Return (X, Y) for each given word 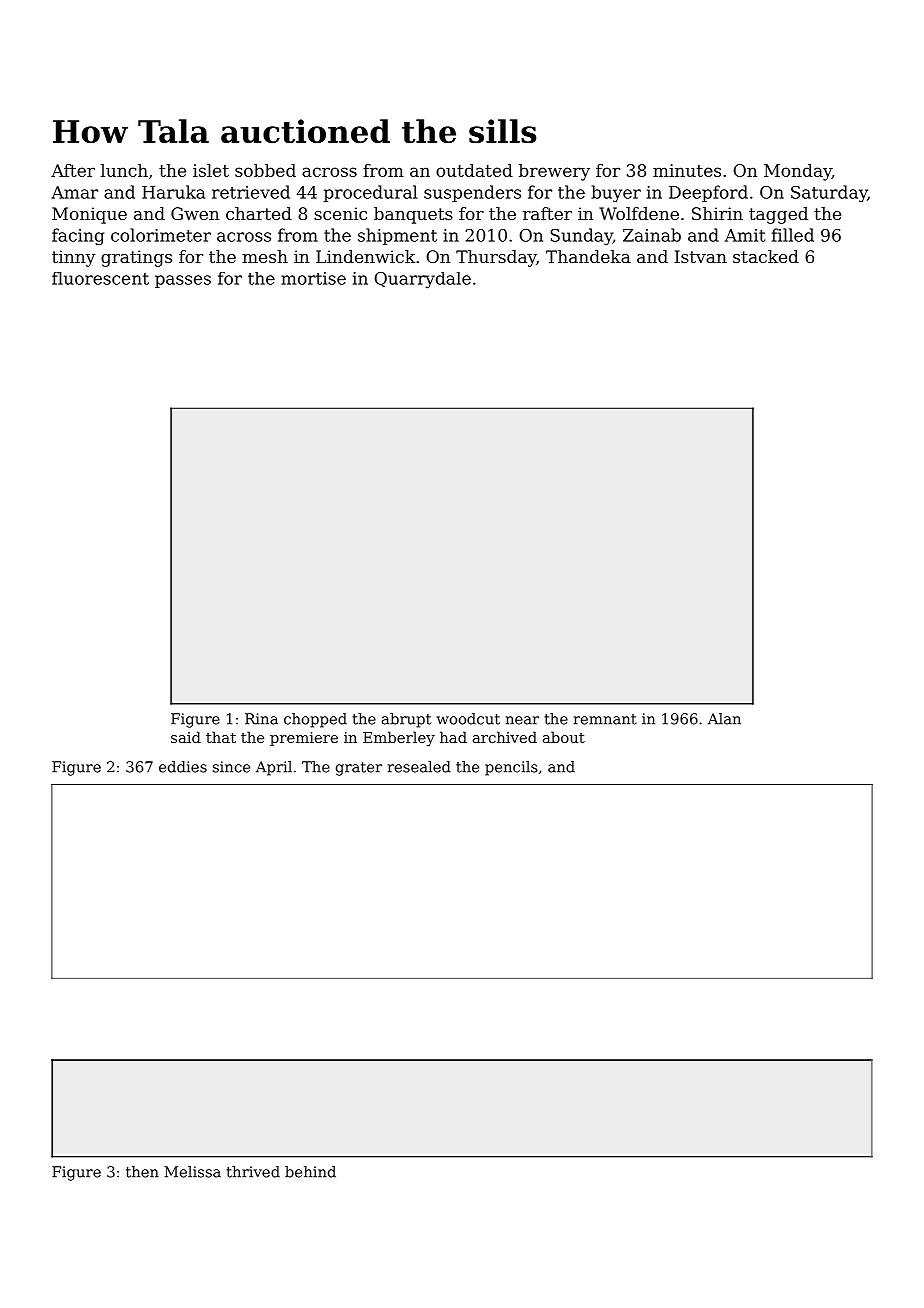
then (142, 1172)
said (186, 737)
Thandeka (588, 256)
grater (359, 769)
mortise (313, 278)
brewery (554, 172)
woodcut (468, 719)
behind (310, 1172)
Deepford (708, 193)
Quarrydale (422, 280)
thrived (253, 1172)
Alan (724, 719)
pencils (511, 768)
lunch (124, 170)
